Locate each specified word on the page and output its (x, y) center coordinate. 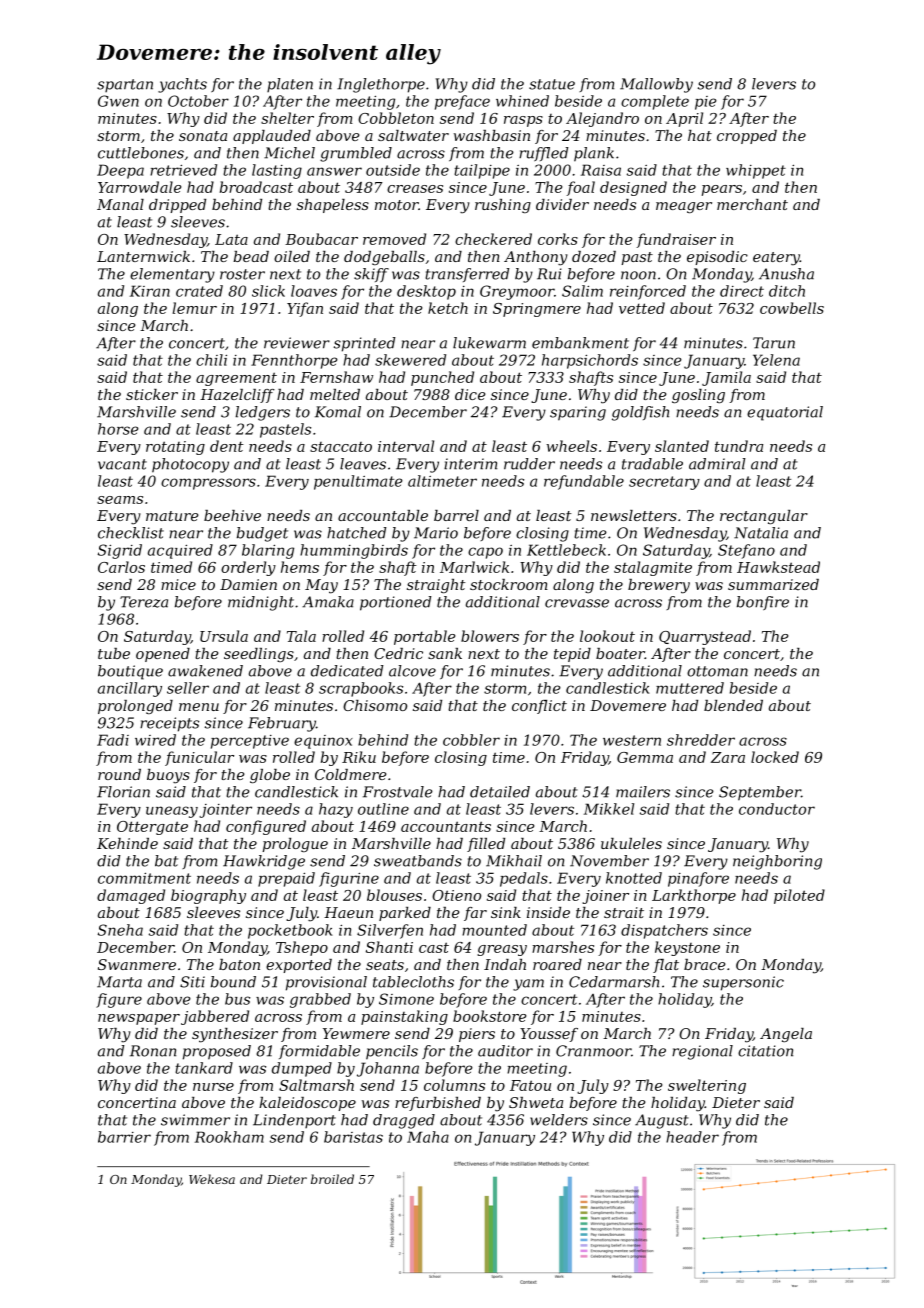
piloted (799, 896)
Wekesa (212, 1179)
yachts (182, 85)
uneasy (172, 812)
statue (552, 84)
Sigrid (120, 551)
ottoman (717, 671)
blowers (490, 636)
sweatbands (418, 861)
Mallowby (656, 85)
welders (559, 1120)
